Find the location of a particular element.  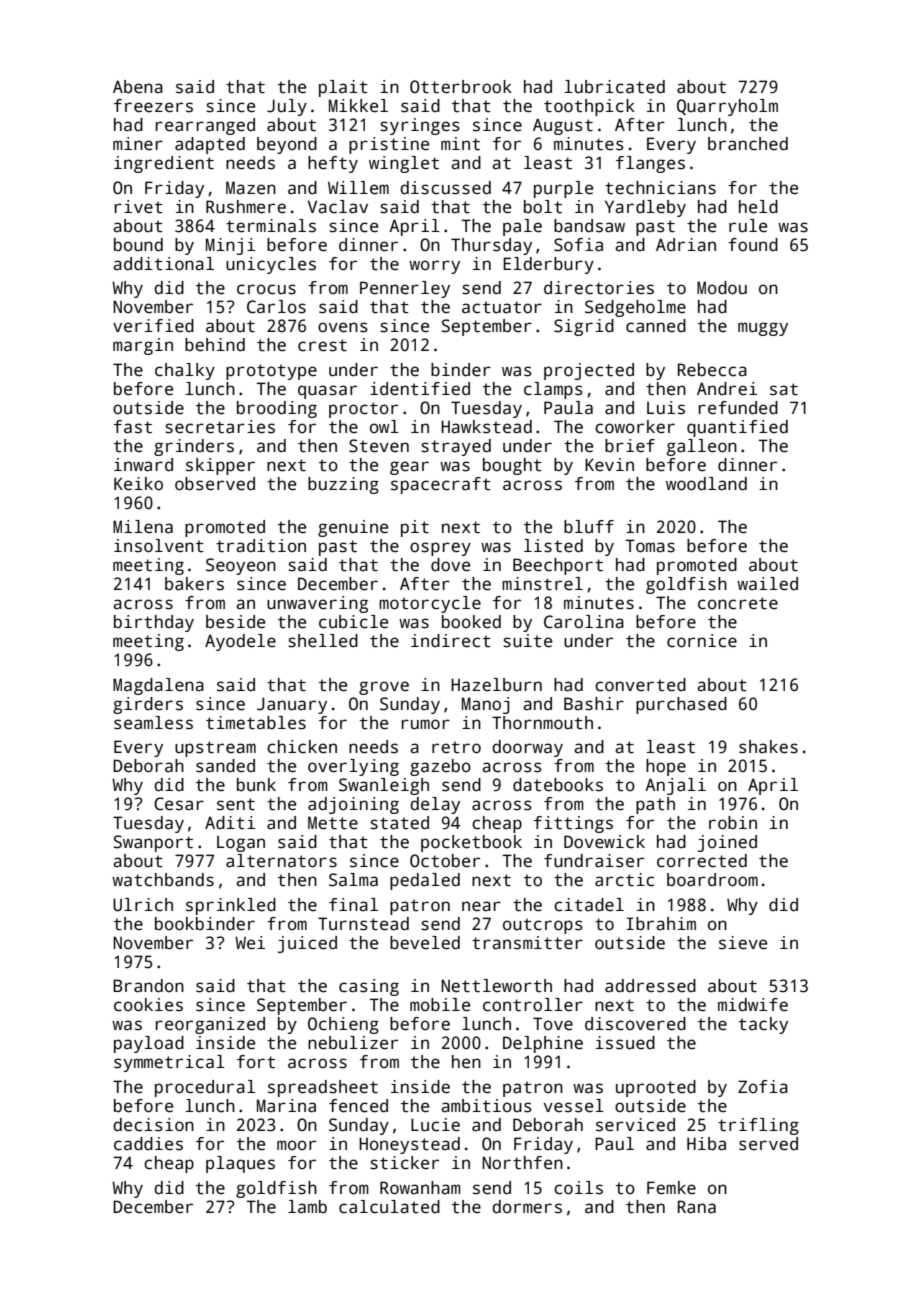

Salma is located at coordinates (353, 880).
